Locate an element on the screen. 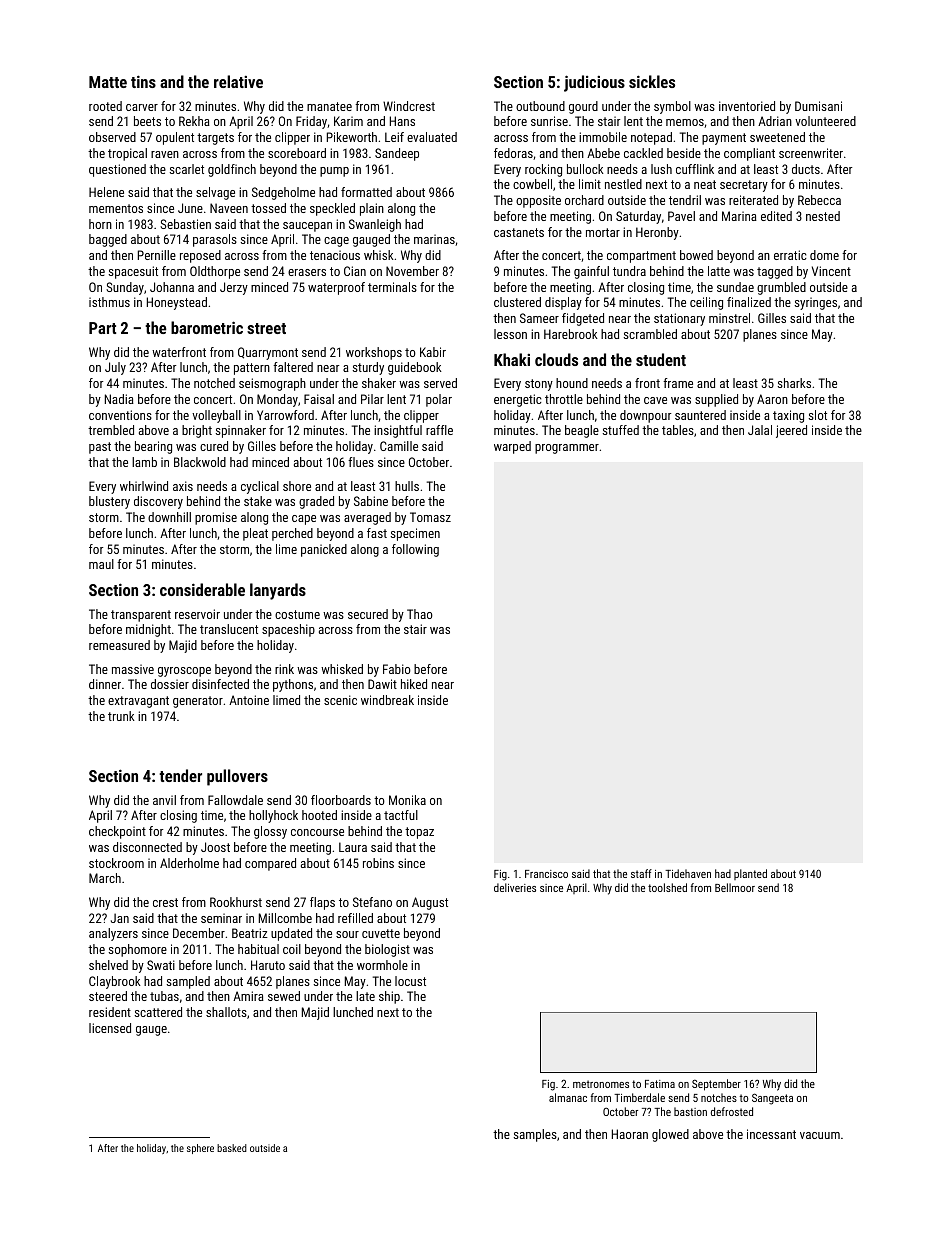  Bellmoor is located at coordinates (735, 887).
